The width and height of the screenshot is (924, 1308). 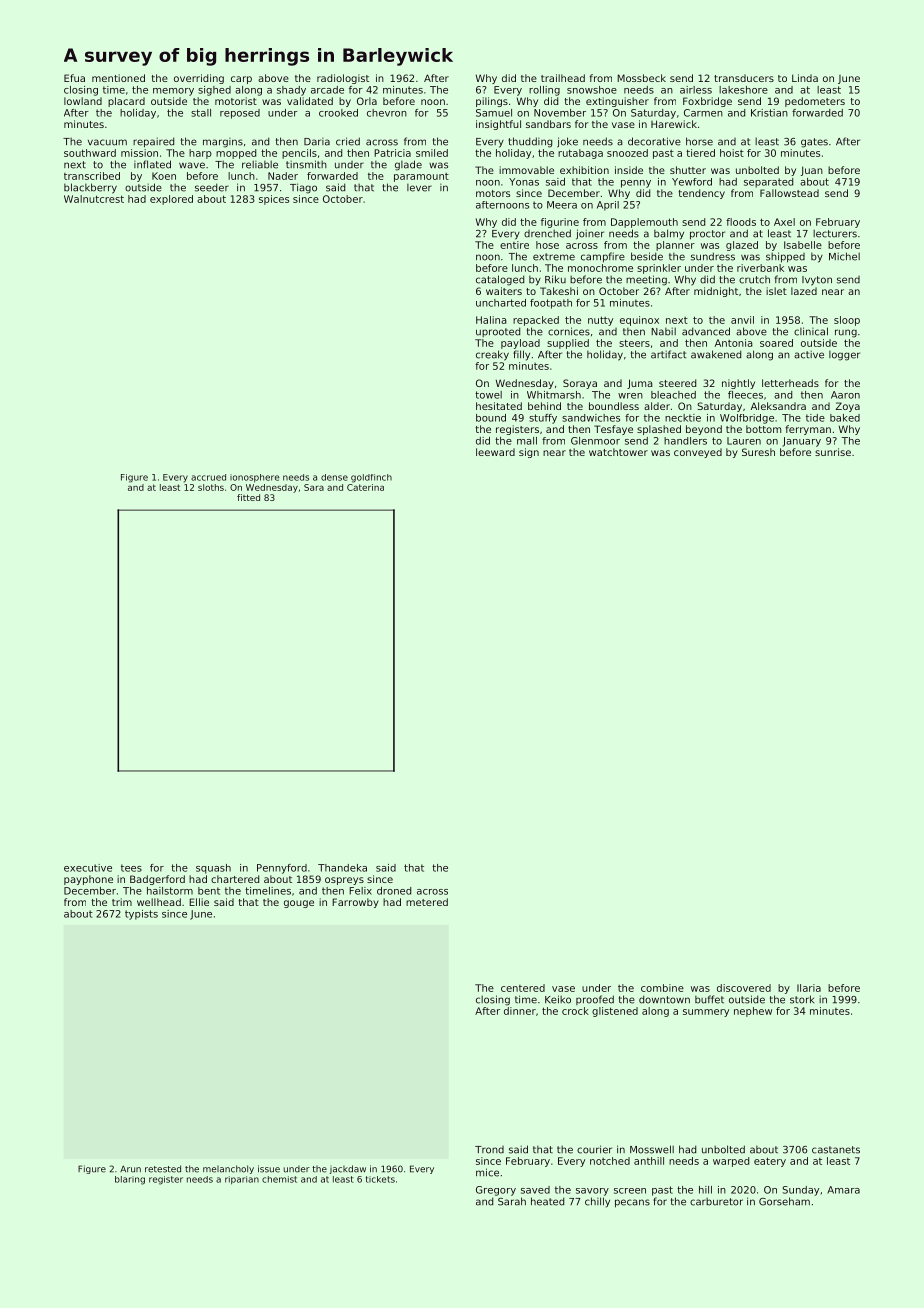 I want to click on spices, so click(x=274, y=200).
